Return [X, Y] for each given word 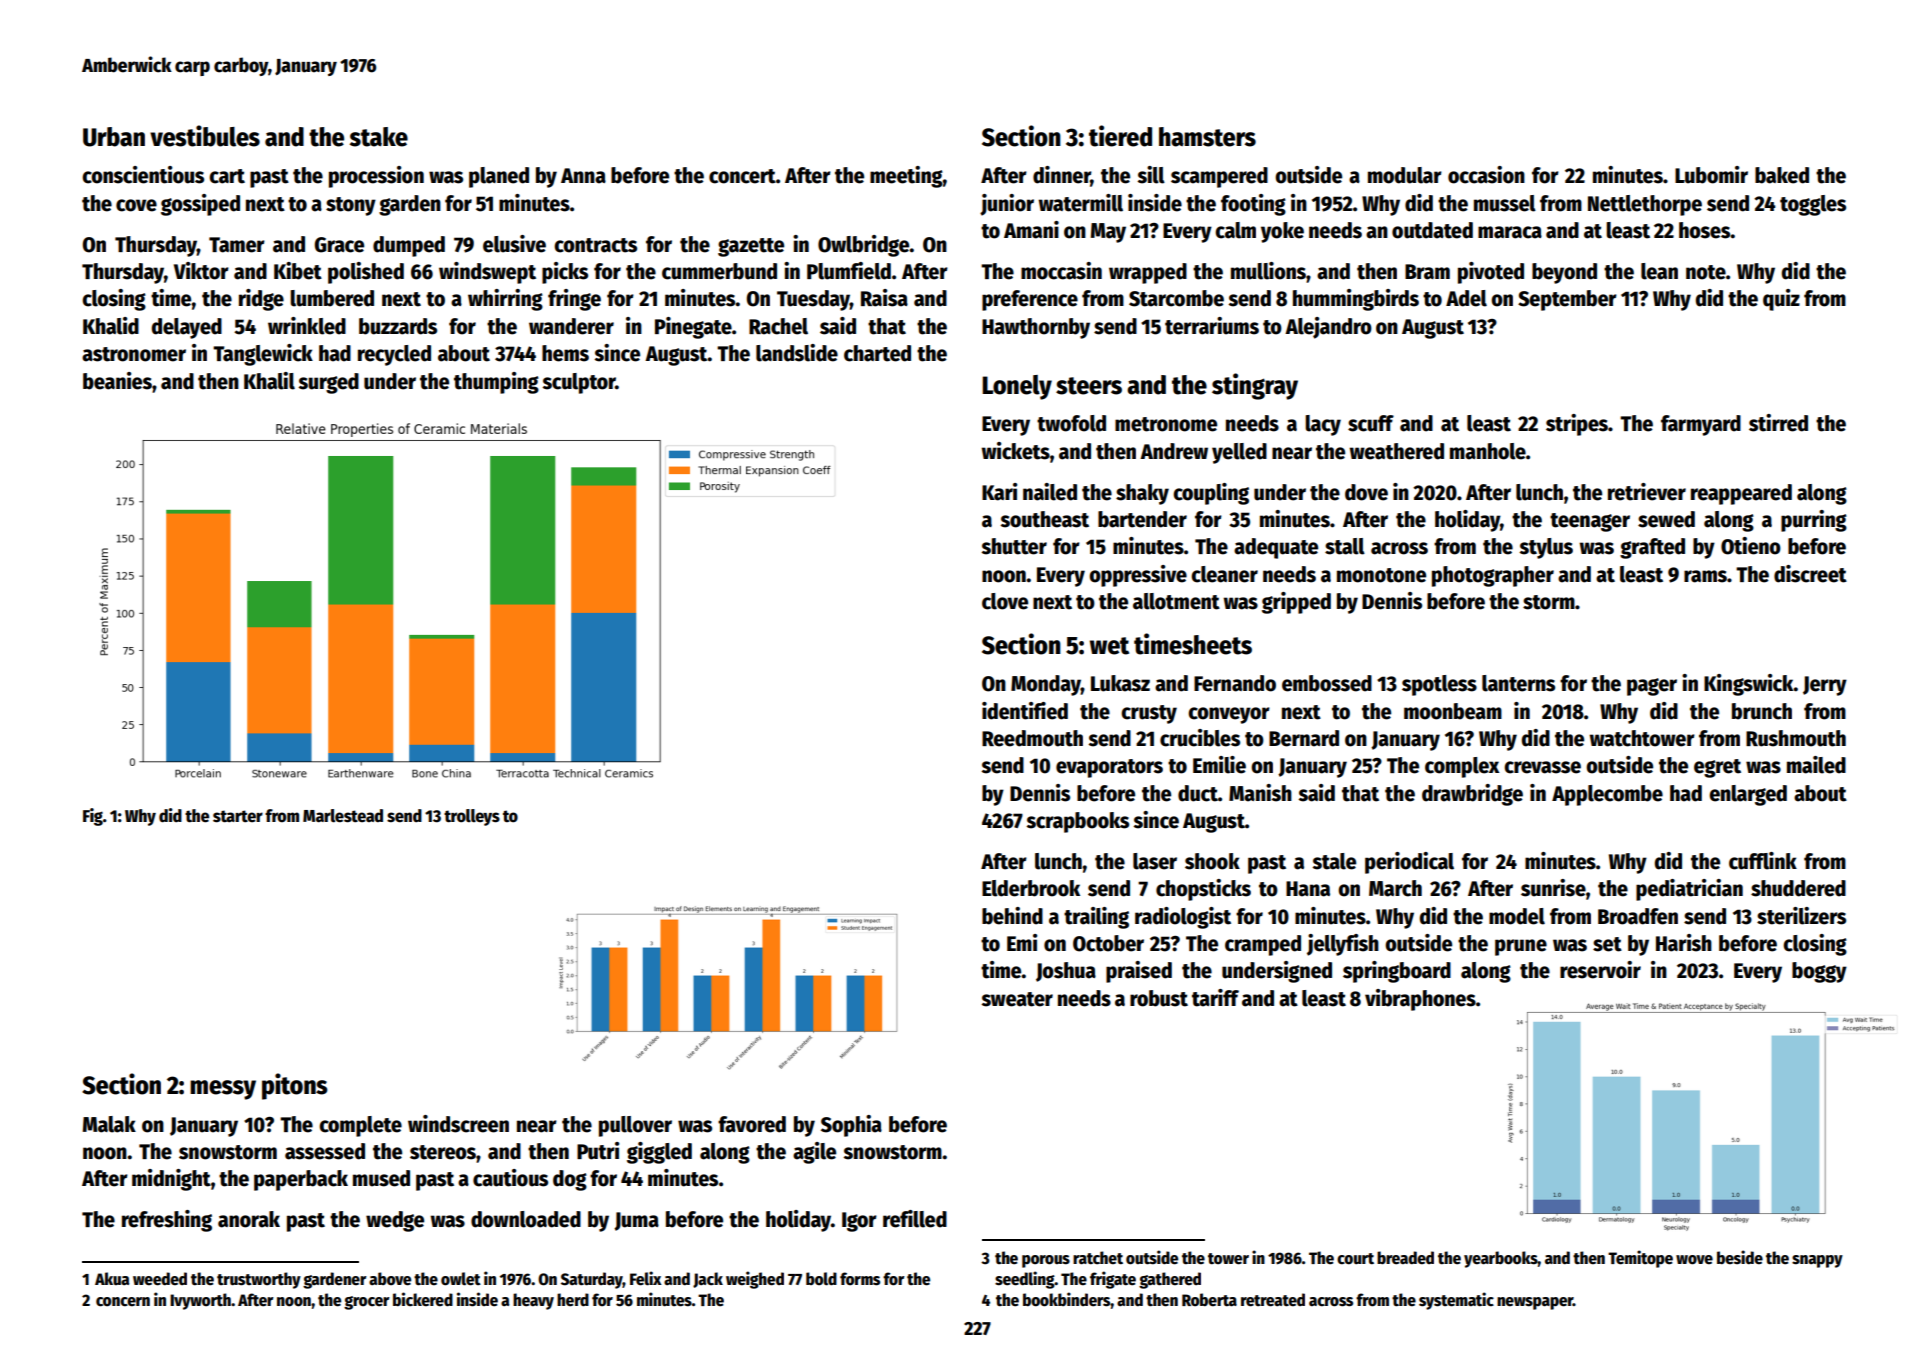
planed [499, 177]
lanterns [1518, 683]
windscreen [458, 1124]
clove [1005, 601]
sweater [1017, 999]
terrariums [1212, 326]
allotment [1176, 601]
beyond [1564, 273]
